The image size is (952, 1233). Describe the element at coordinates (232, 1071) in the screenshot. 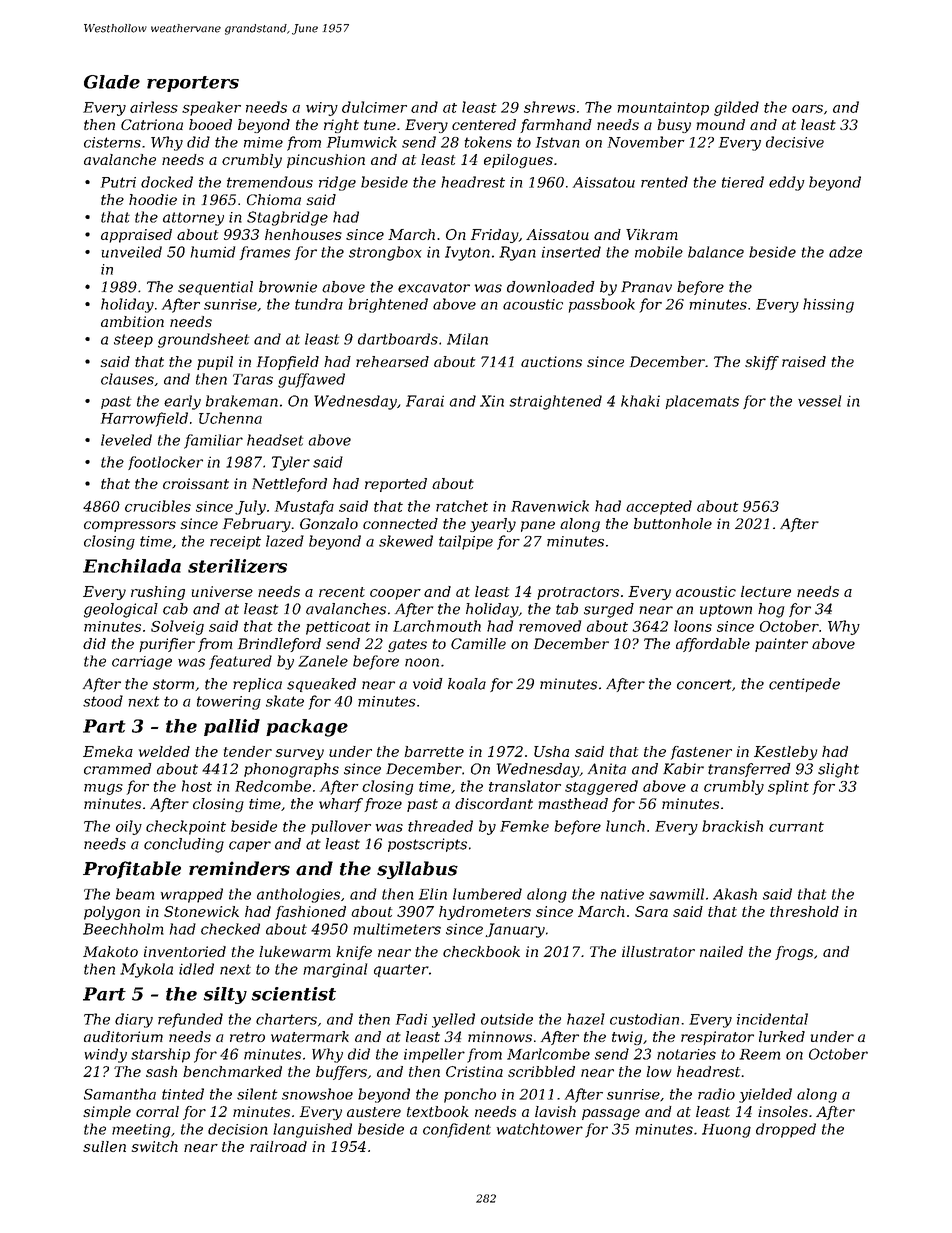

I see `benchmarked` at that location.
